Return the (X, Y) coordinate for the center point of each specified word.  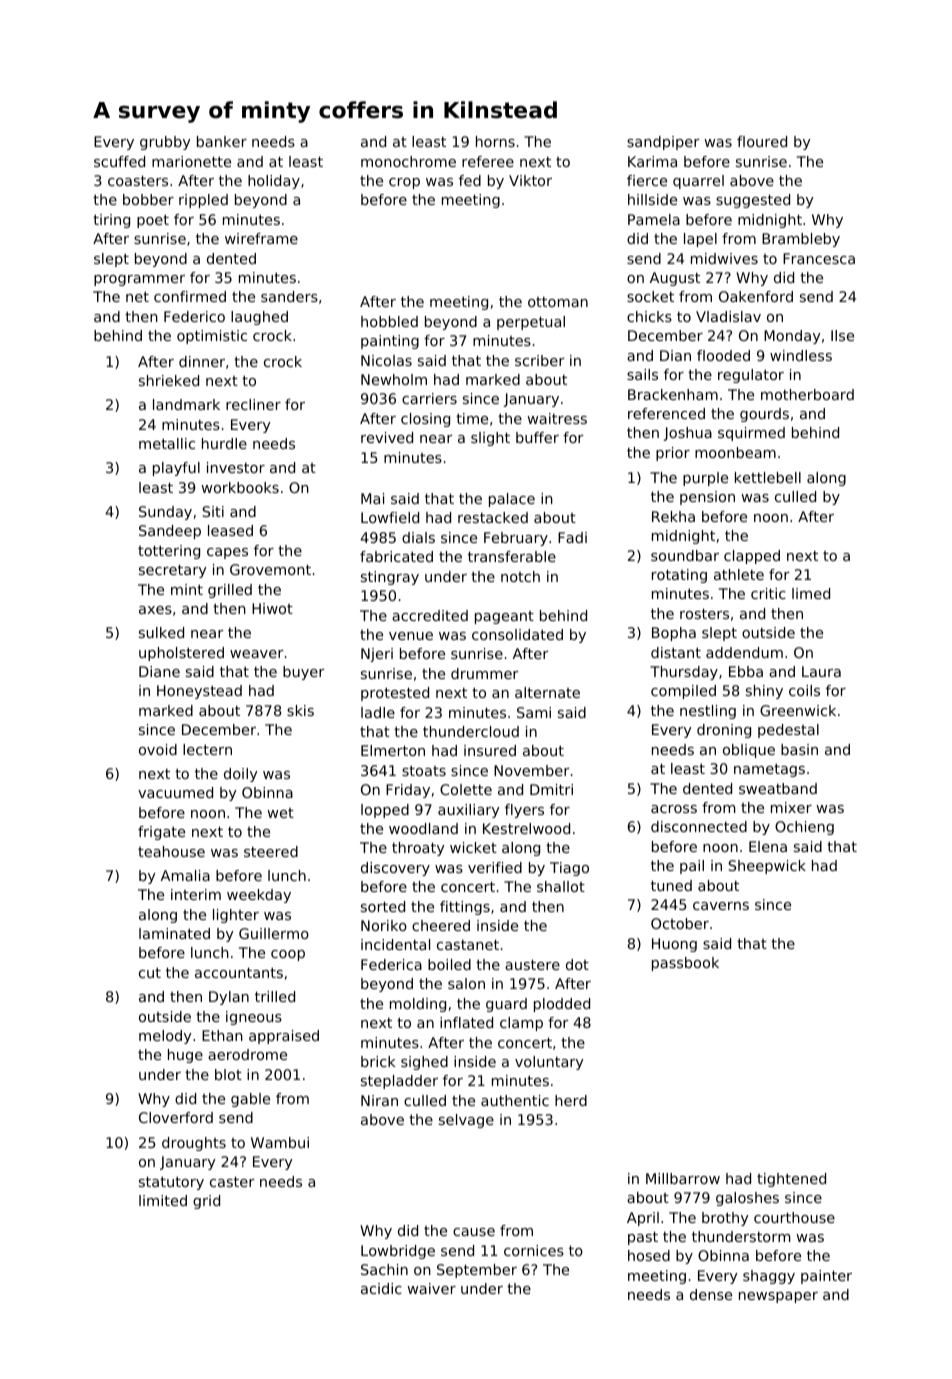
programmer (139, 280)
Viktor (530, 180)
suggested (753, 201)
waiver (431, 1288)
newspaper (778, 1297)
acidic (381, 1288)
